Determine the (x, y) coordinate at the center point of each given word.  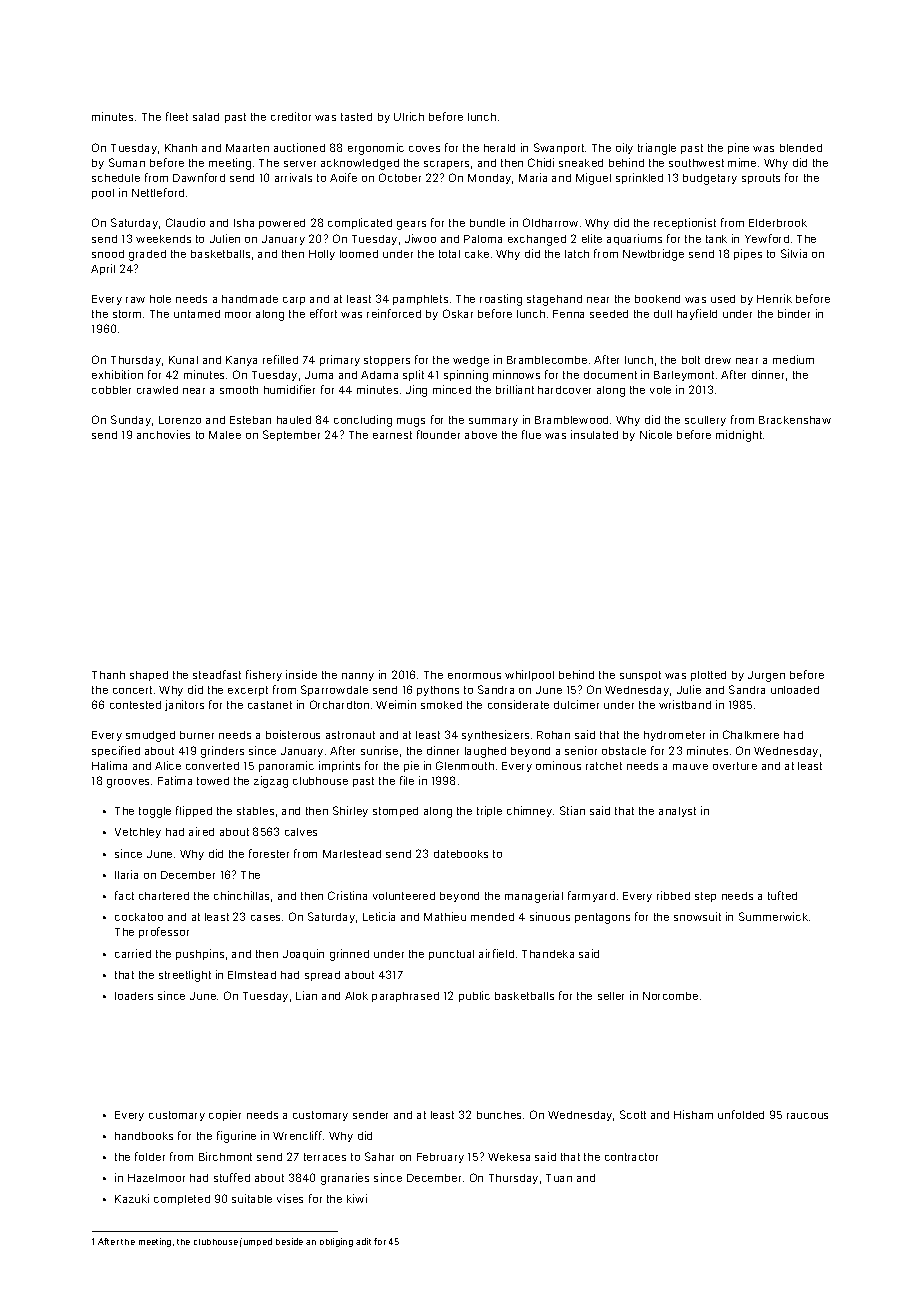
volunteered (404, 896)
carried (133, 953)
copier (225, 1115)
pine (738, 148)
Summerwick (773, 916)
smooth (239, 390)
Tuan (559, 1178)
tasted (356, 117)
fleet (177, 116)
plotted (708, 676)
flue (531, 434)
